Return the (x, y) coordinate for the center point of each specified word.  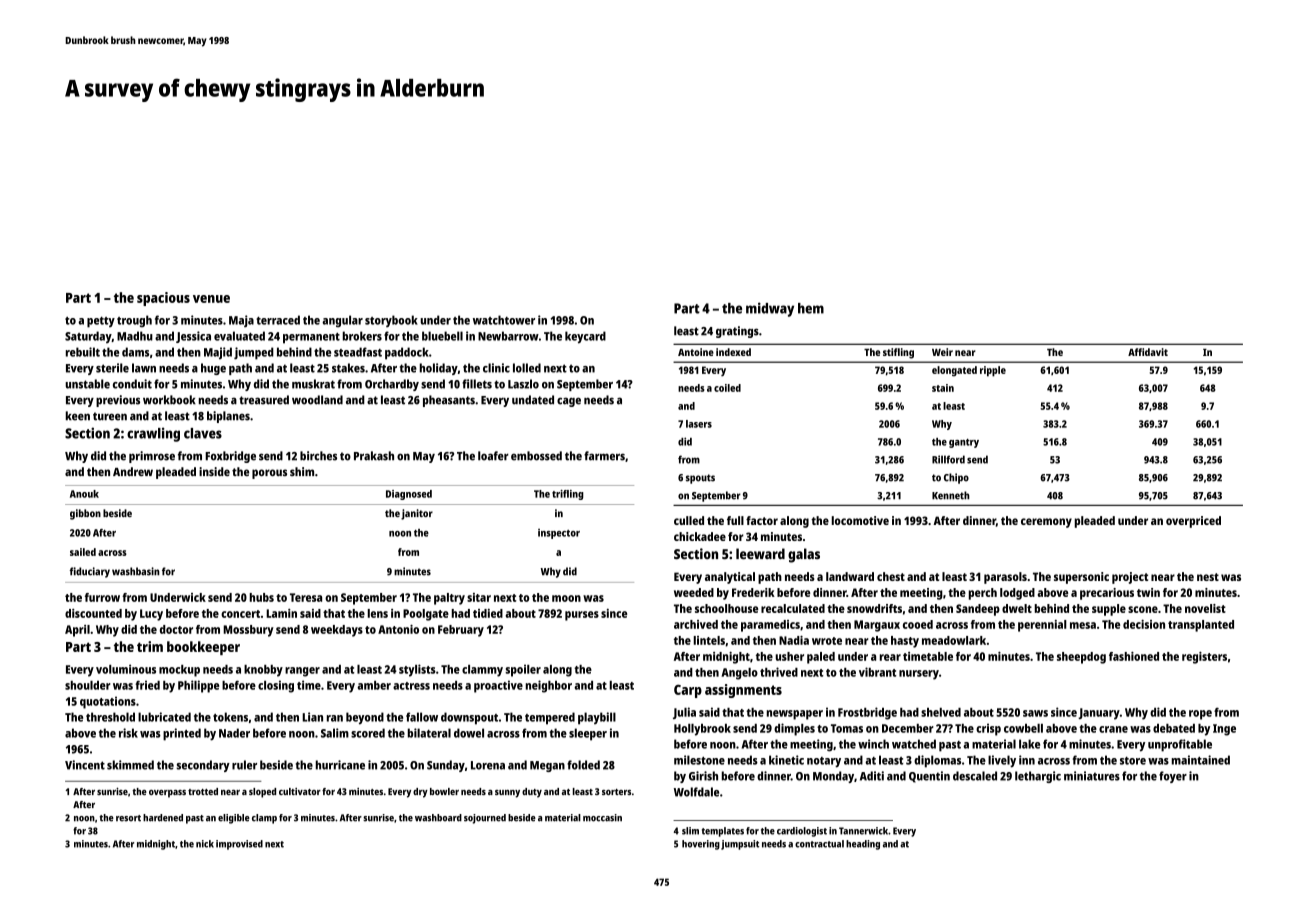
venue (211, 299)
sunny (507, 794)
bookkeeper (203, 648)
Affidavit (1148, 352)
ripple (993, 371)
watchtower (504, 320)
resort (128, 818)
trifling (568, 495)
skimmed (130, 765)
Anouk (84, 494)
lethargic (1038, 777)
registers (1204, 658)
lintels (709, 640)
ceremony (1046, 523)
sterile (112, 368)
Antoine (696, 352)
